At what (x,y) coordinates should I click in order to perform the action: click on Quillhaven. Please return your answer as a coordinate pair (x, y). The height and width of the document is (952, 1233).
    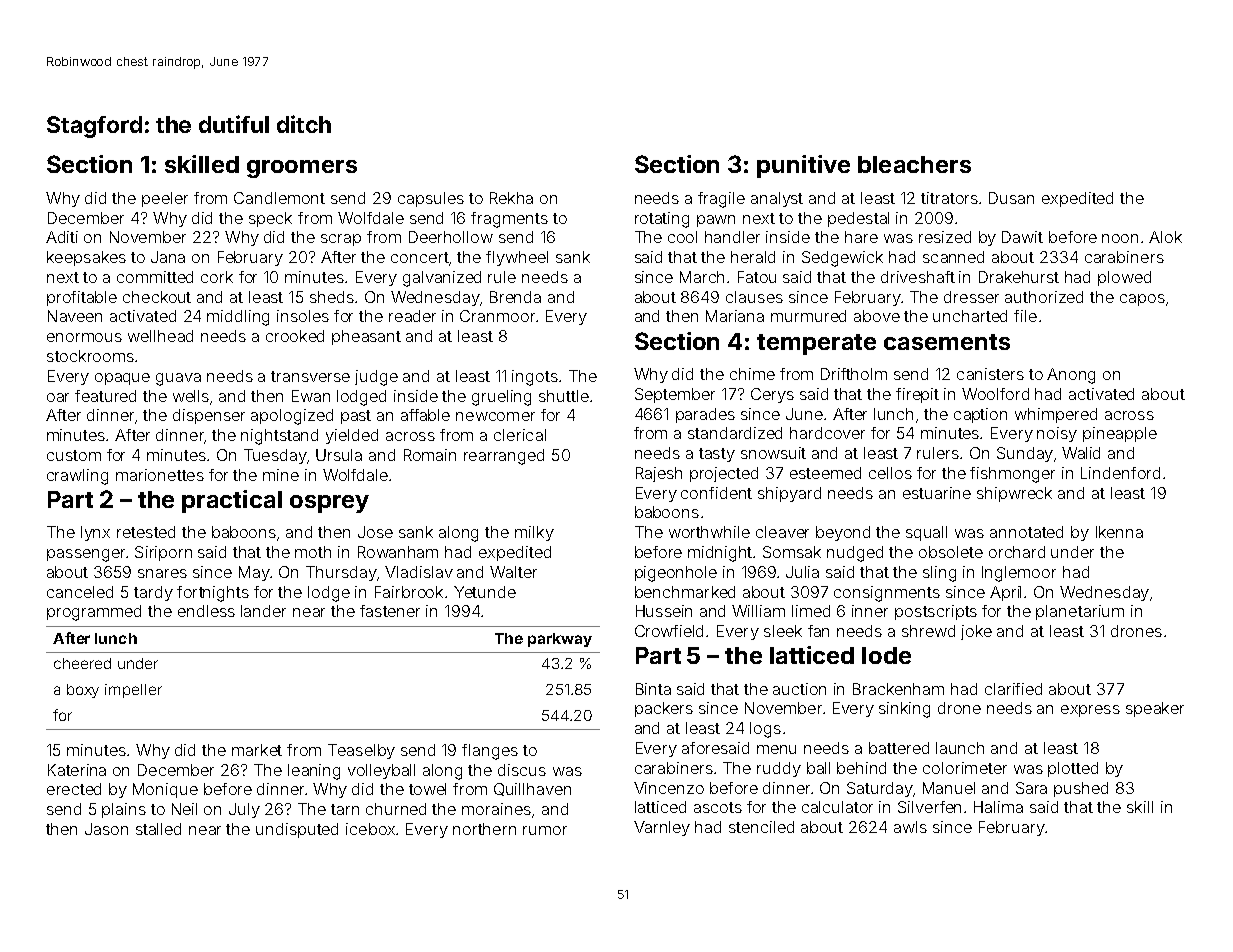
    Looking at the image, I should click on (532, 789).
